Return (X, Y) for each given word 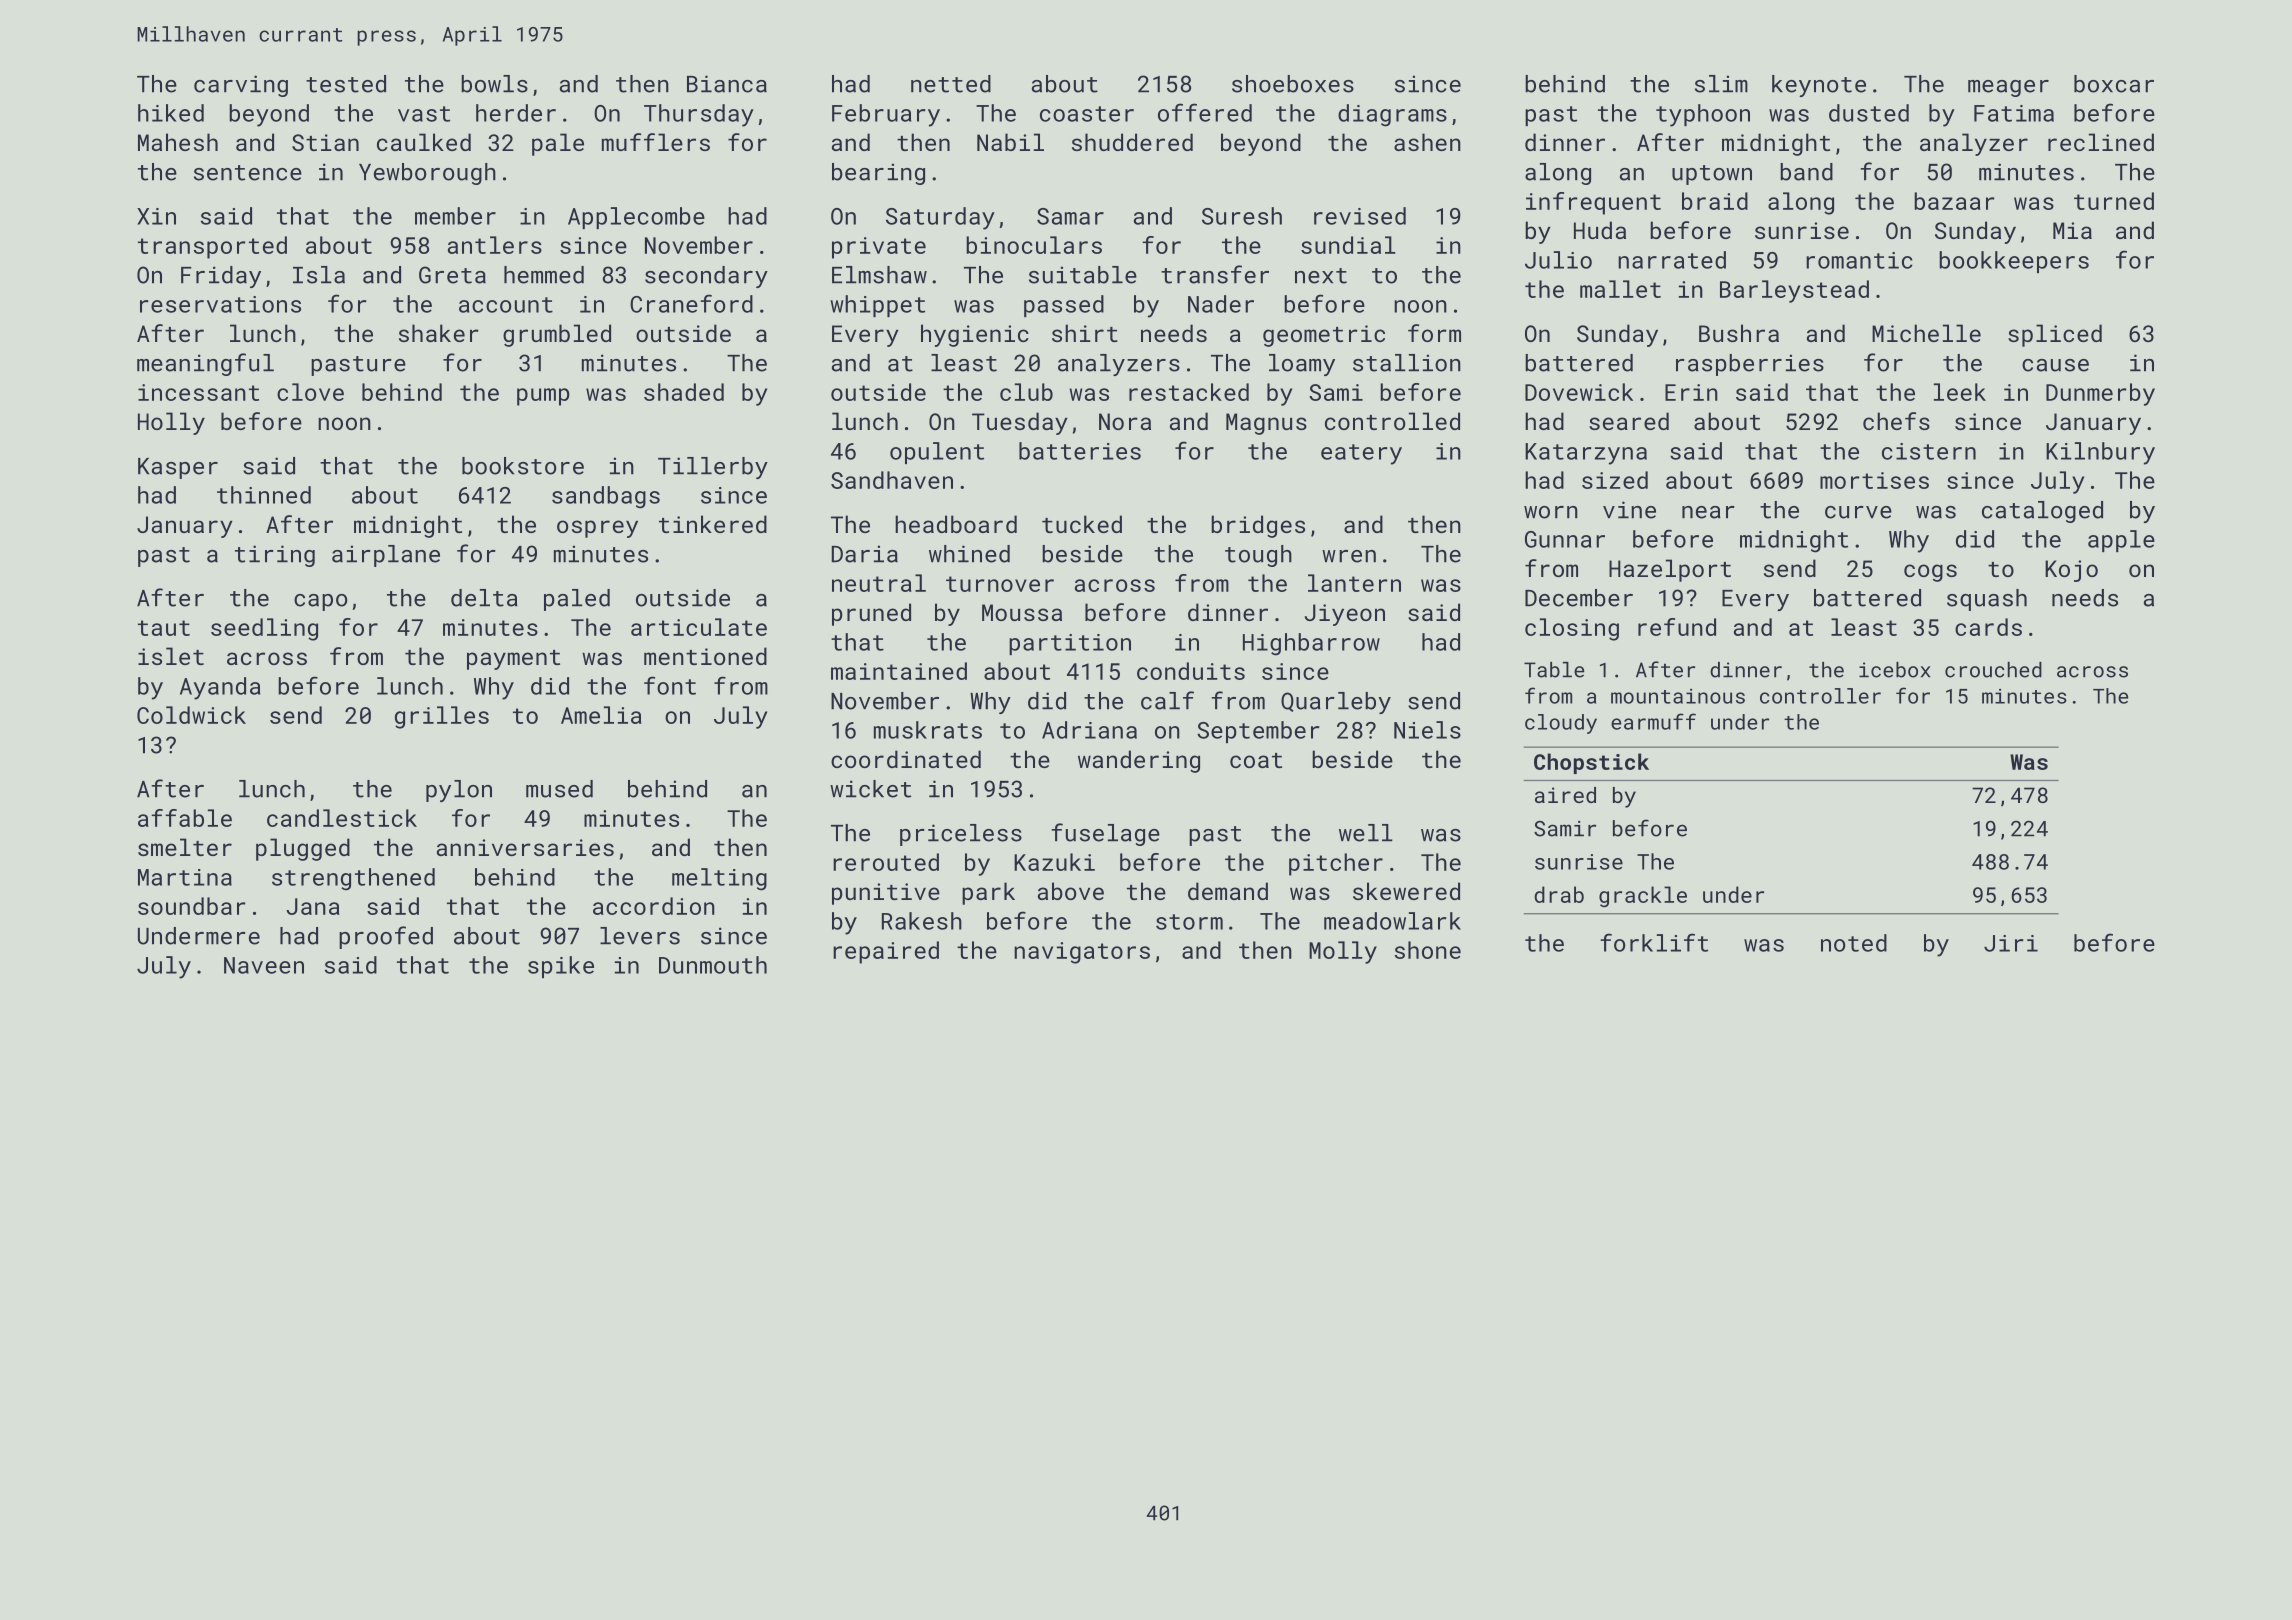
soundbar (191, 906)
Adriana (1089, 730)
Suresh (1242, 216)
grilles (442, 717)
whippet (877, 306)
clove (310, 392)
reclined (2101, 142)
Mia (2072, 230)
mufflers (656, 142)
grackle (1643, 896)
